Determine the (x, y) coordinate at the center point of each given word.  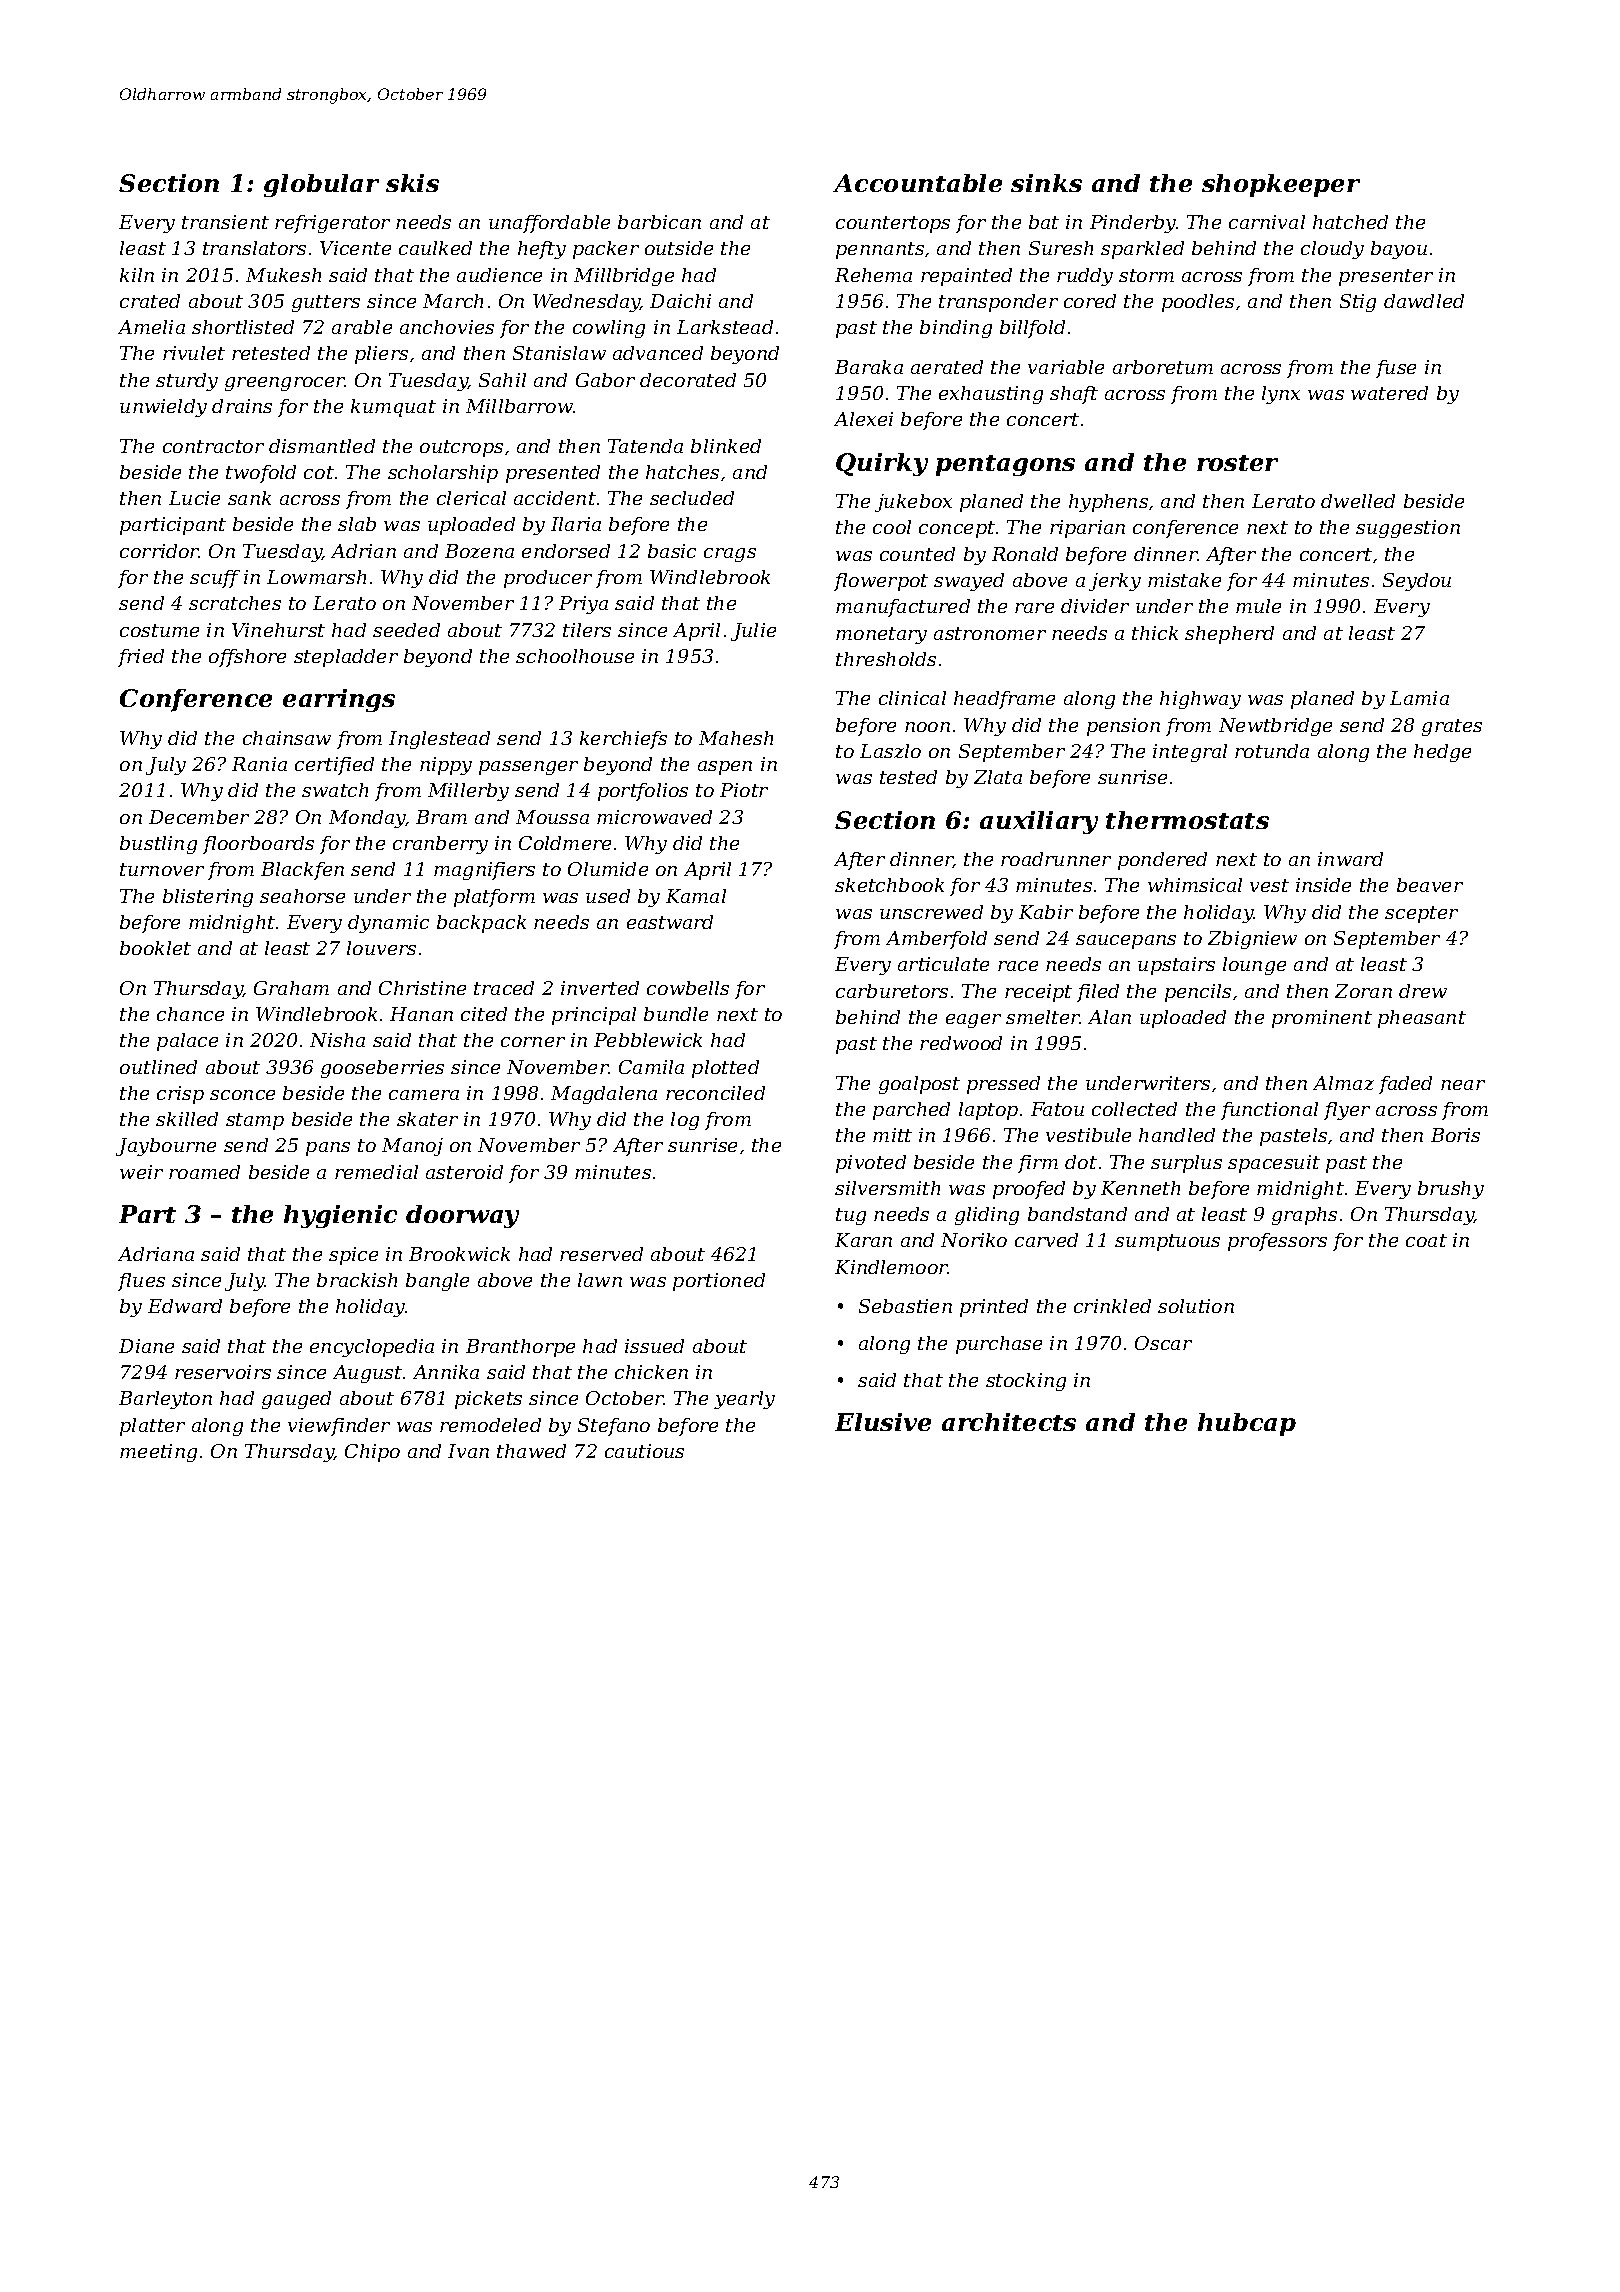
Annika (446, 1372)
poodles (1198, 303)
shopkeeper (1281, 185)
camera (424, 1095)
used (608, 896)
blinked (726, 446)
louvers (381, 948)
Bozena (479, 551)
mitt (892, 1135)
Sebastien (905, 1306)
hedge (1442, 753)
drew (1423, 991)
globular (321, 185)
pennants (880, 250)
